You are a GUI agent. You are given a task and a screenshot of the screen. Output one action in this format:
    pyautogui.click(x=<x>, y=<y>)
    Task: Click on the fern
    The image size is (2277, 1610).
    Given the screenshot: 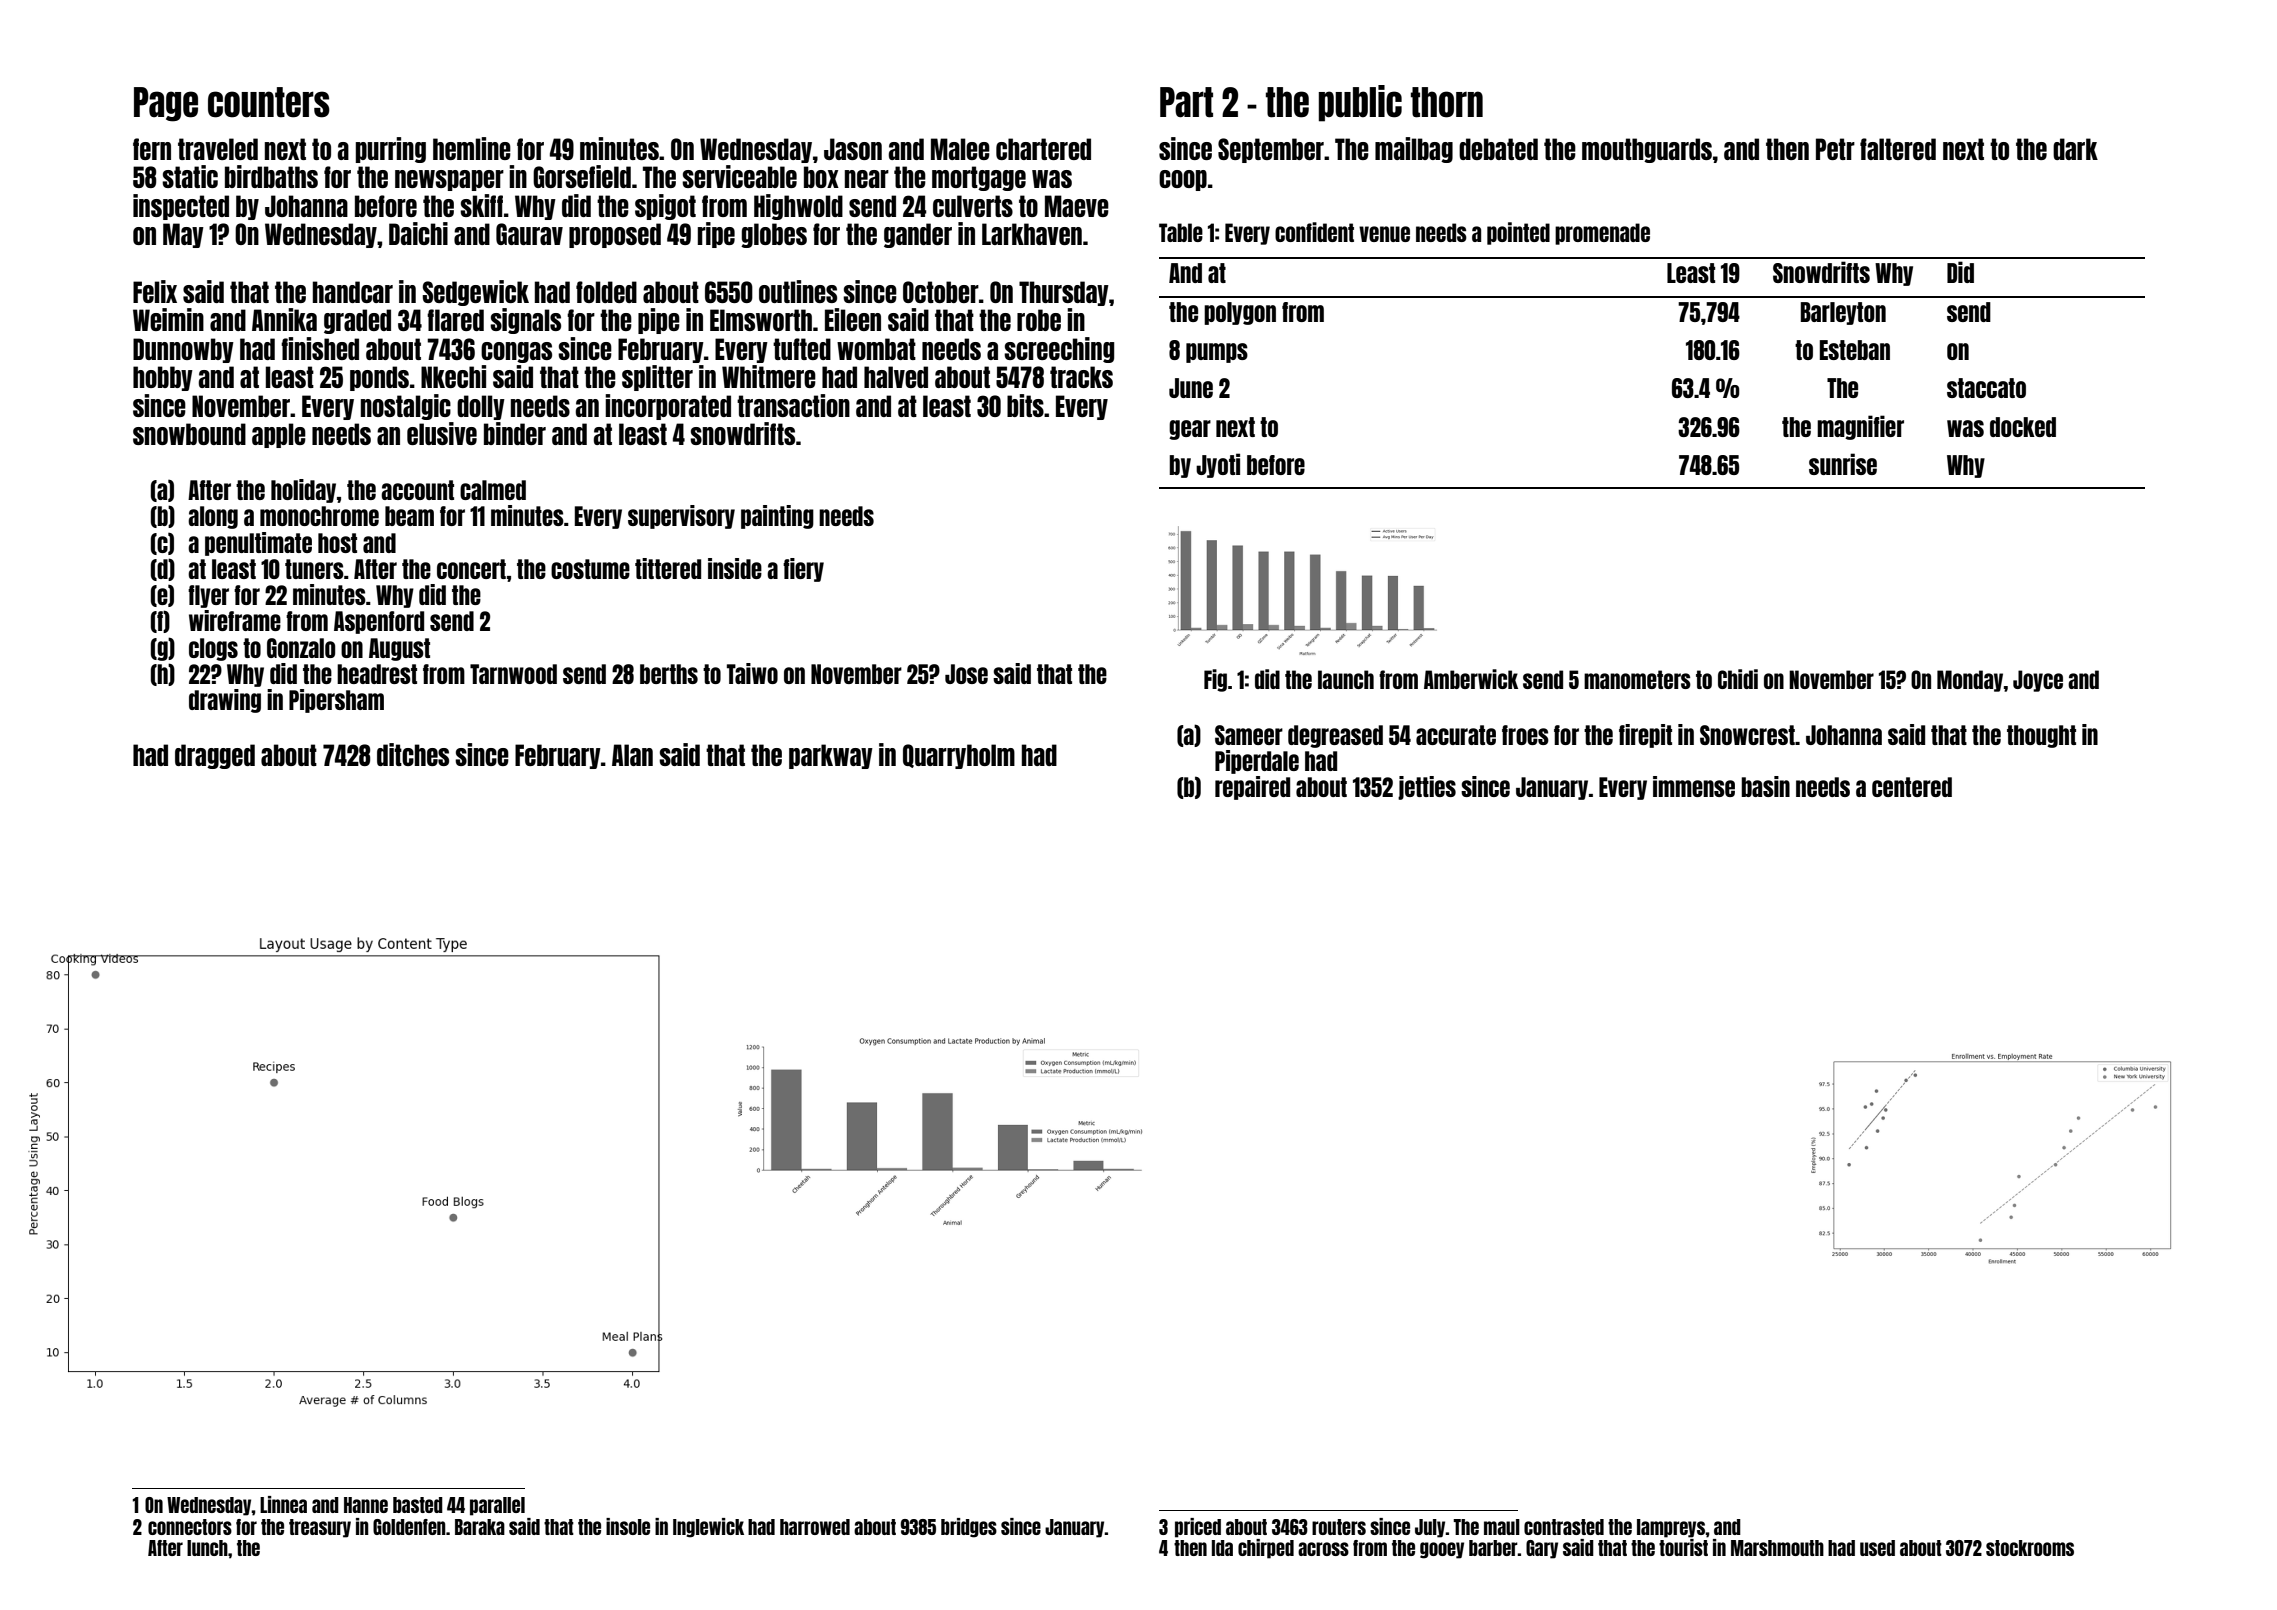 What is the action you would take?
    pyautogui.click(x=152, y=149)
